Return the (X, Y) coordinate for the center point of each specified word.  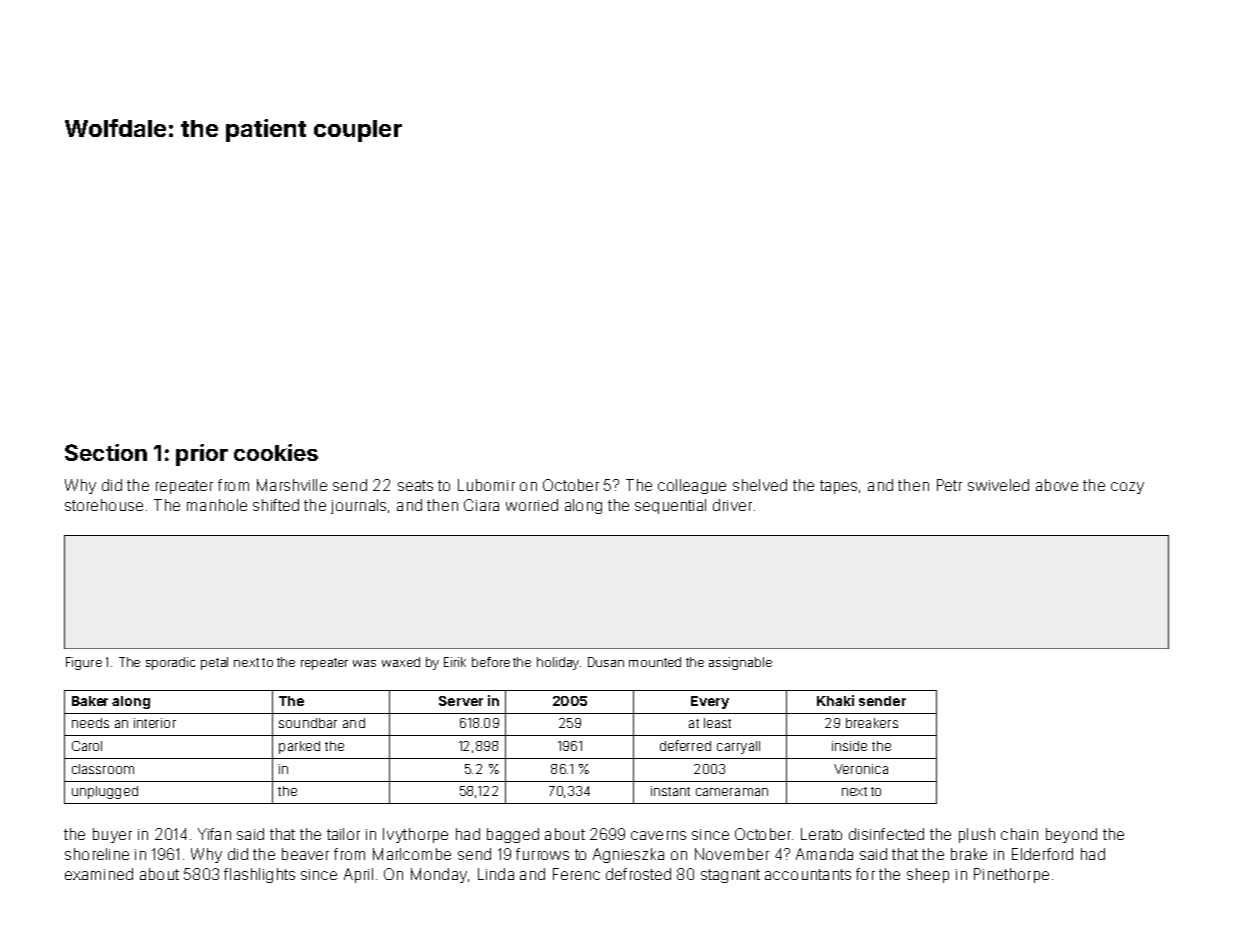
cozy (1127, 488)
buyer (112, 835)
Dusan (606, 662)
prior (202, 455)
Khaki (835, 700)
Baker (90, 701)
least (717, 723)
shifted (276, 505)
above (1057, 485)
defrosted (638, 874)
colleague (692, 486)
